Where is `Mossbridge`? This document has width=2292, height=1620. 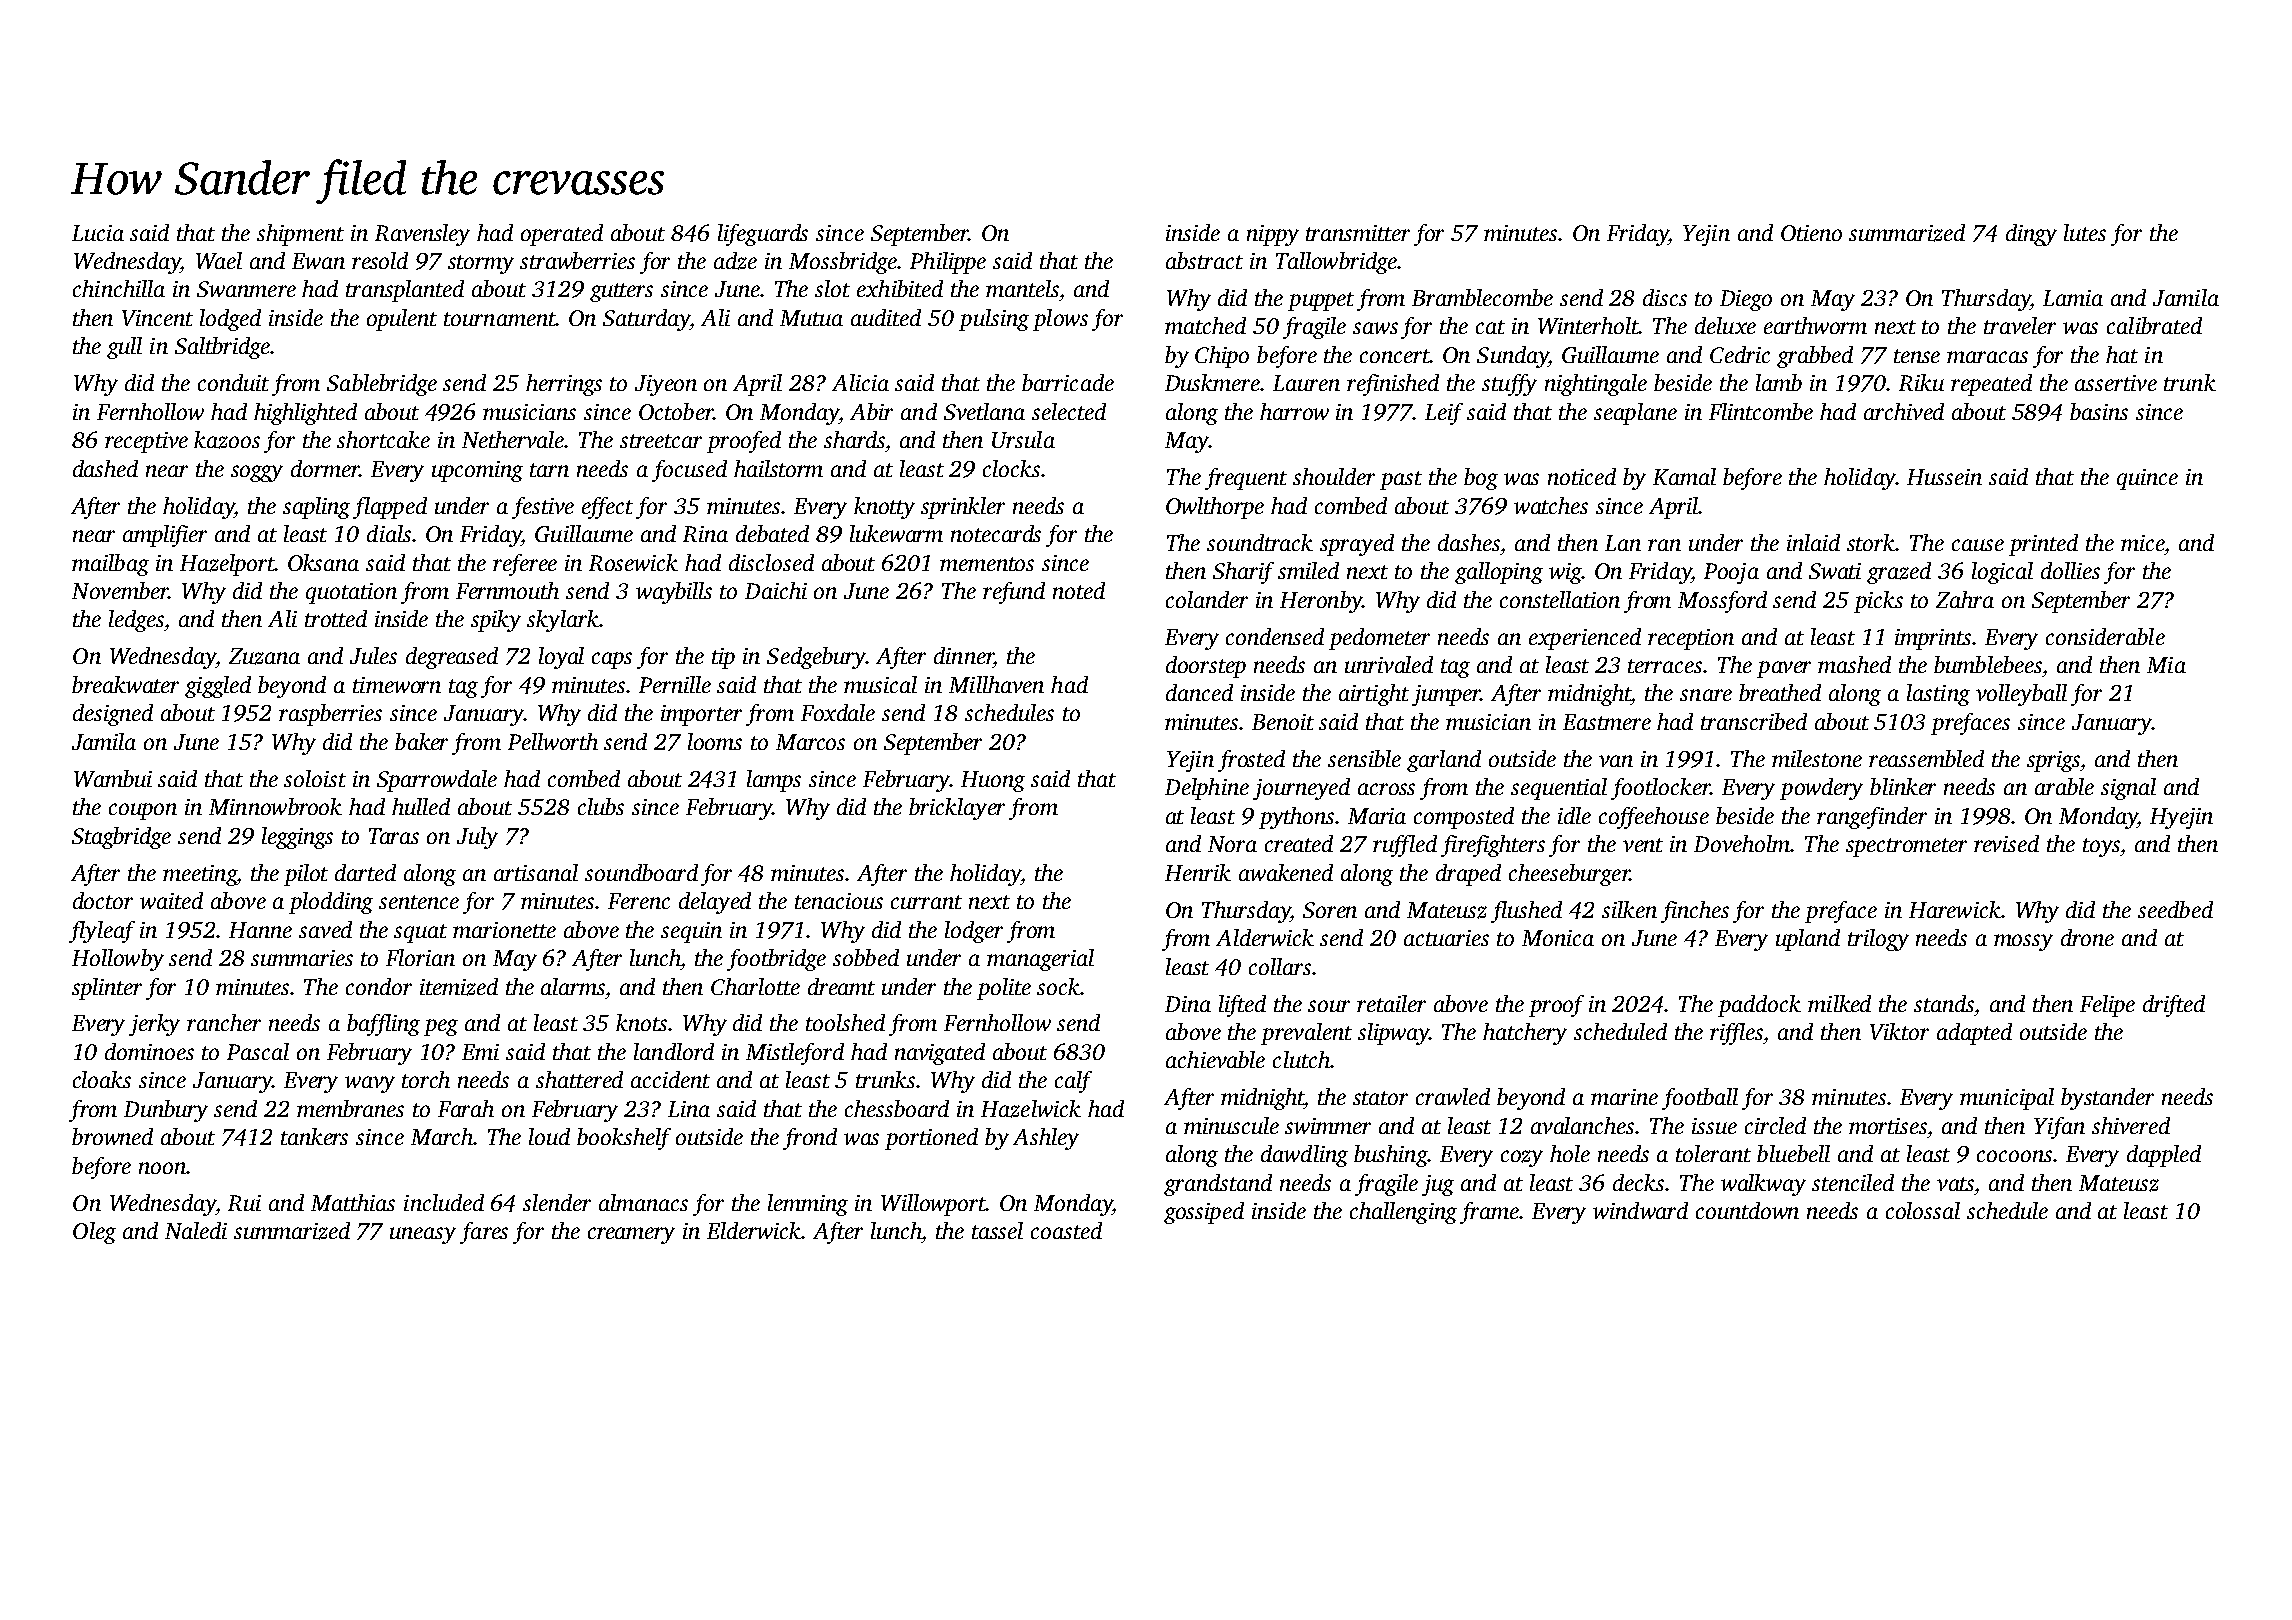 Mossbridge is located at coordinates (843, 263).
